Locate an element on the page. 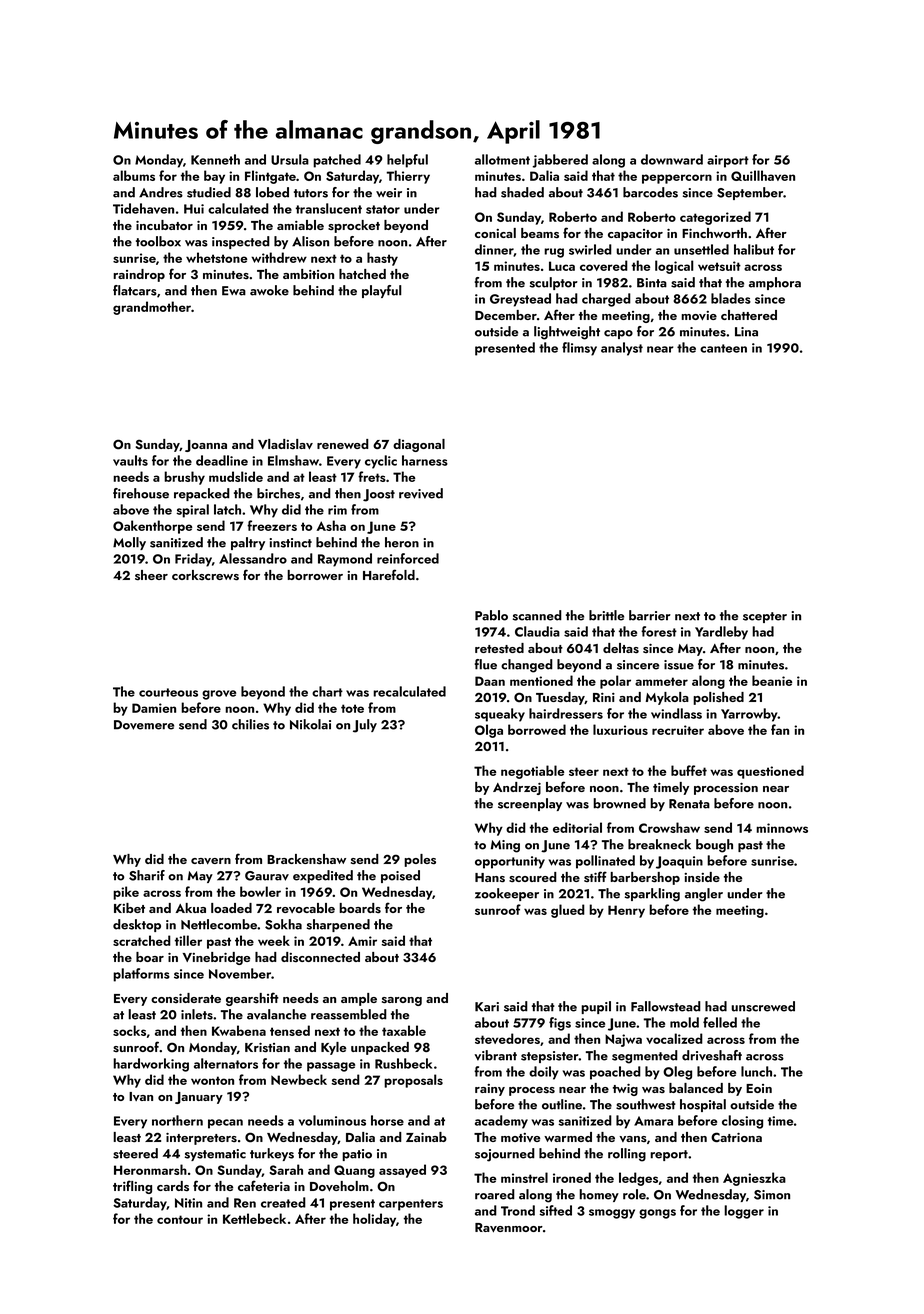 This image has width=924, height=1314. Kettlebeck is located at coordinates (254, 1218).
